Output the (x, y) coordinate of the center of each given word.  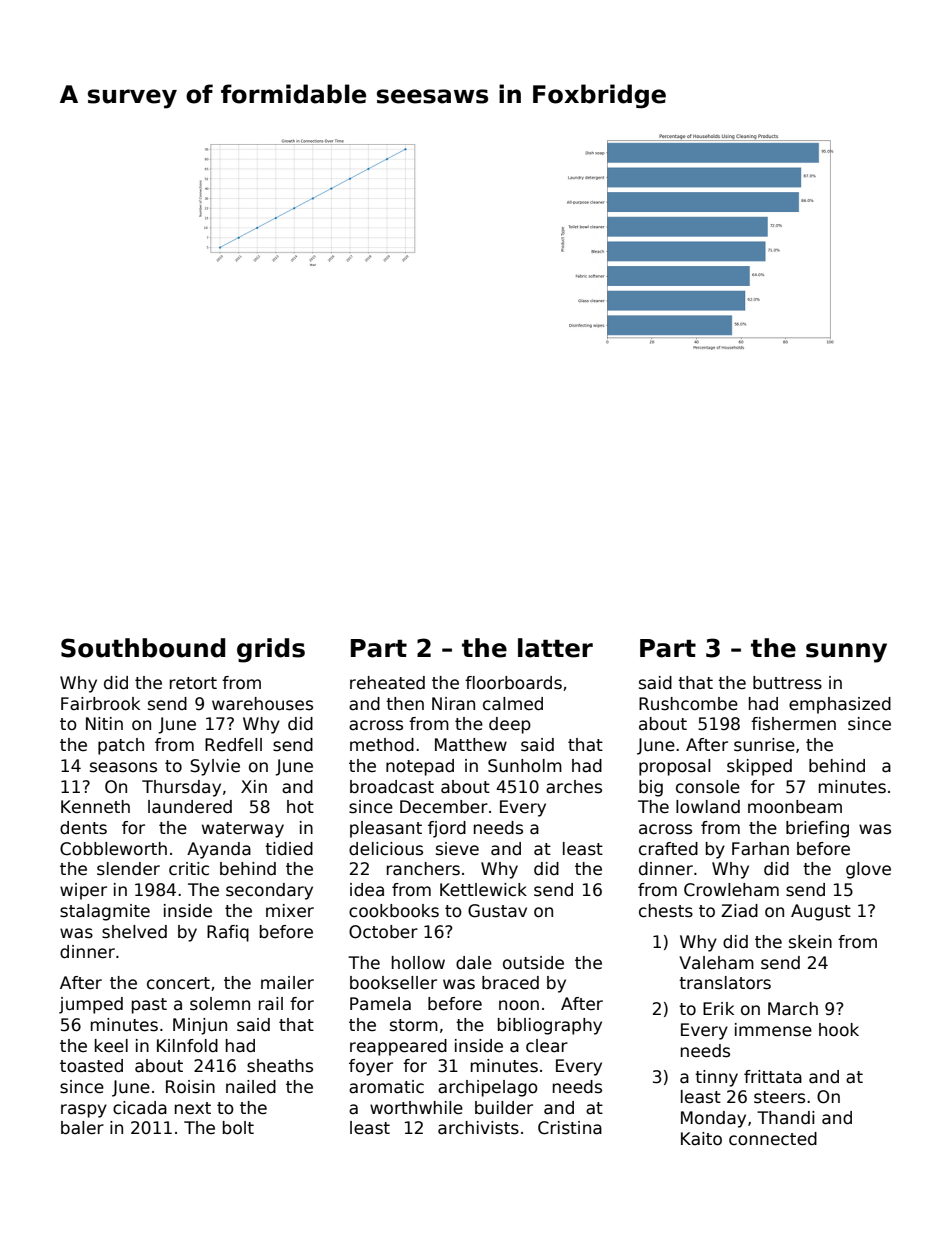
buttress (787, 683)
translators (725, 983)
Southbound (143, 648)
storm (414, 1025)
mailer (287, 983)
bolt (238, 1128)
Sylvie (215, 767)
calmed (513, 704)
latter (555, 648)
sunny (846, 653)
